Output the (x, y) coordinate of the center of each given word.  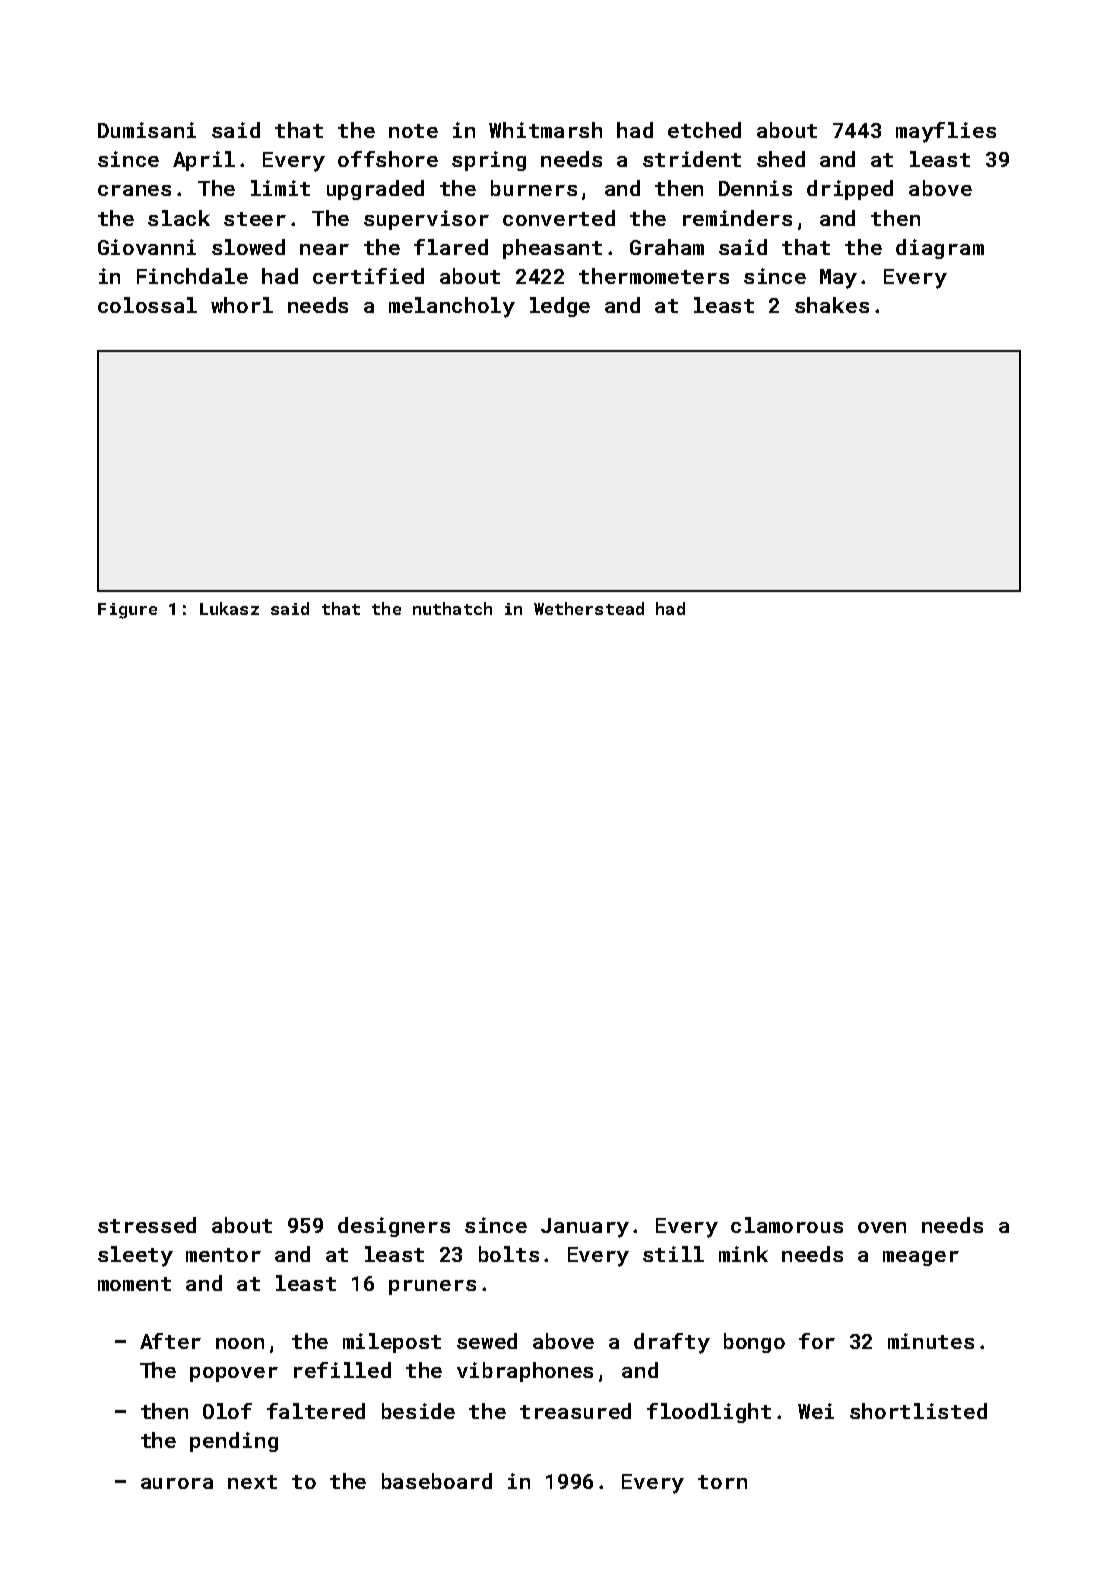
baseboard (437, 1481)
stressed (147, 1225)
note (413, 131)
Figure (127, 611)
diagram (940, 249)
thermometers (654, 276)
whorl (242, 305)
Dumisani (147, 130)
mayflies (946, 132)
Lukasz (229, 608)
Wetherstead (589, 608)
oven (882, 1227)
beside (418, 1411)
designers (394, 1227)
